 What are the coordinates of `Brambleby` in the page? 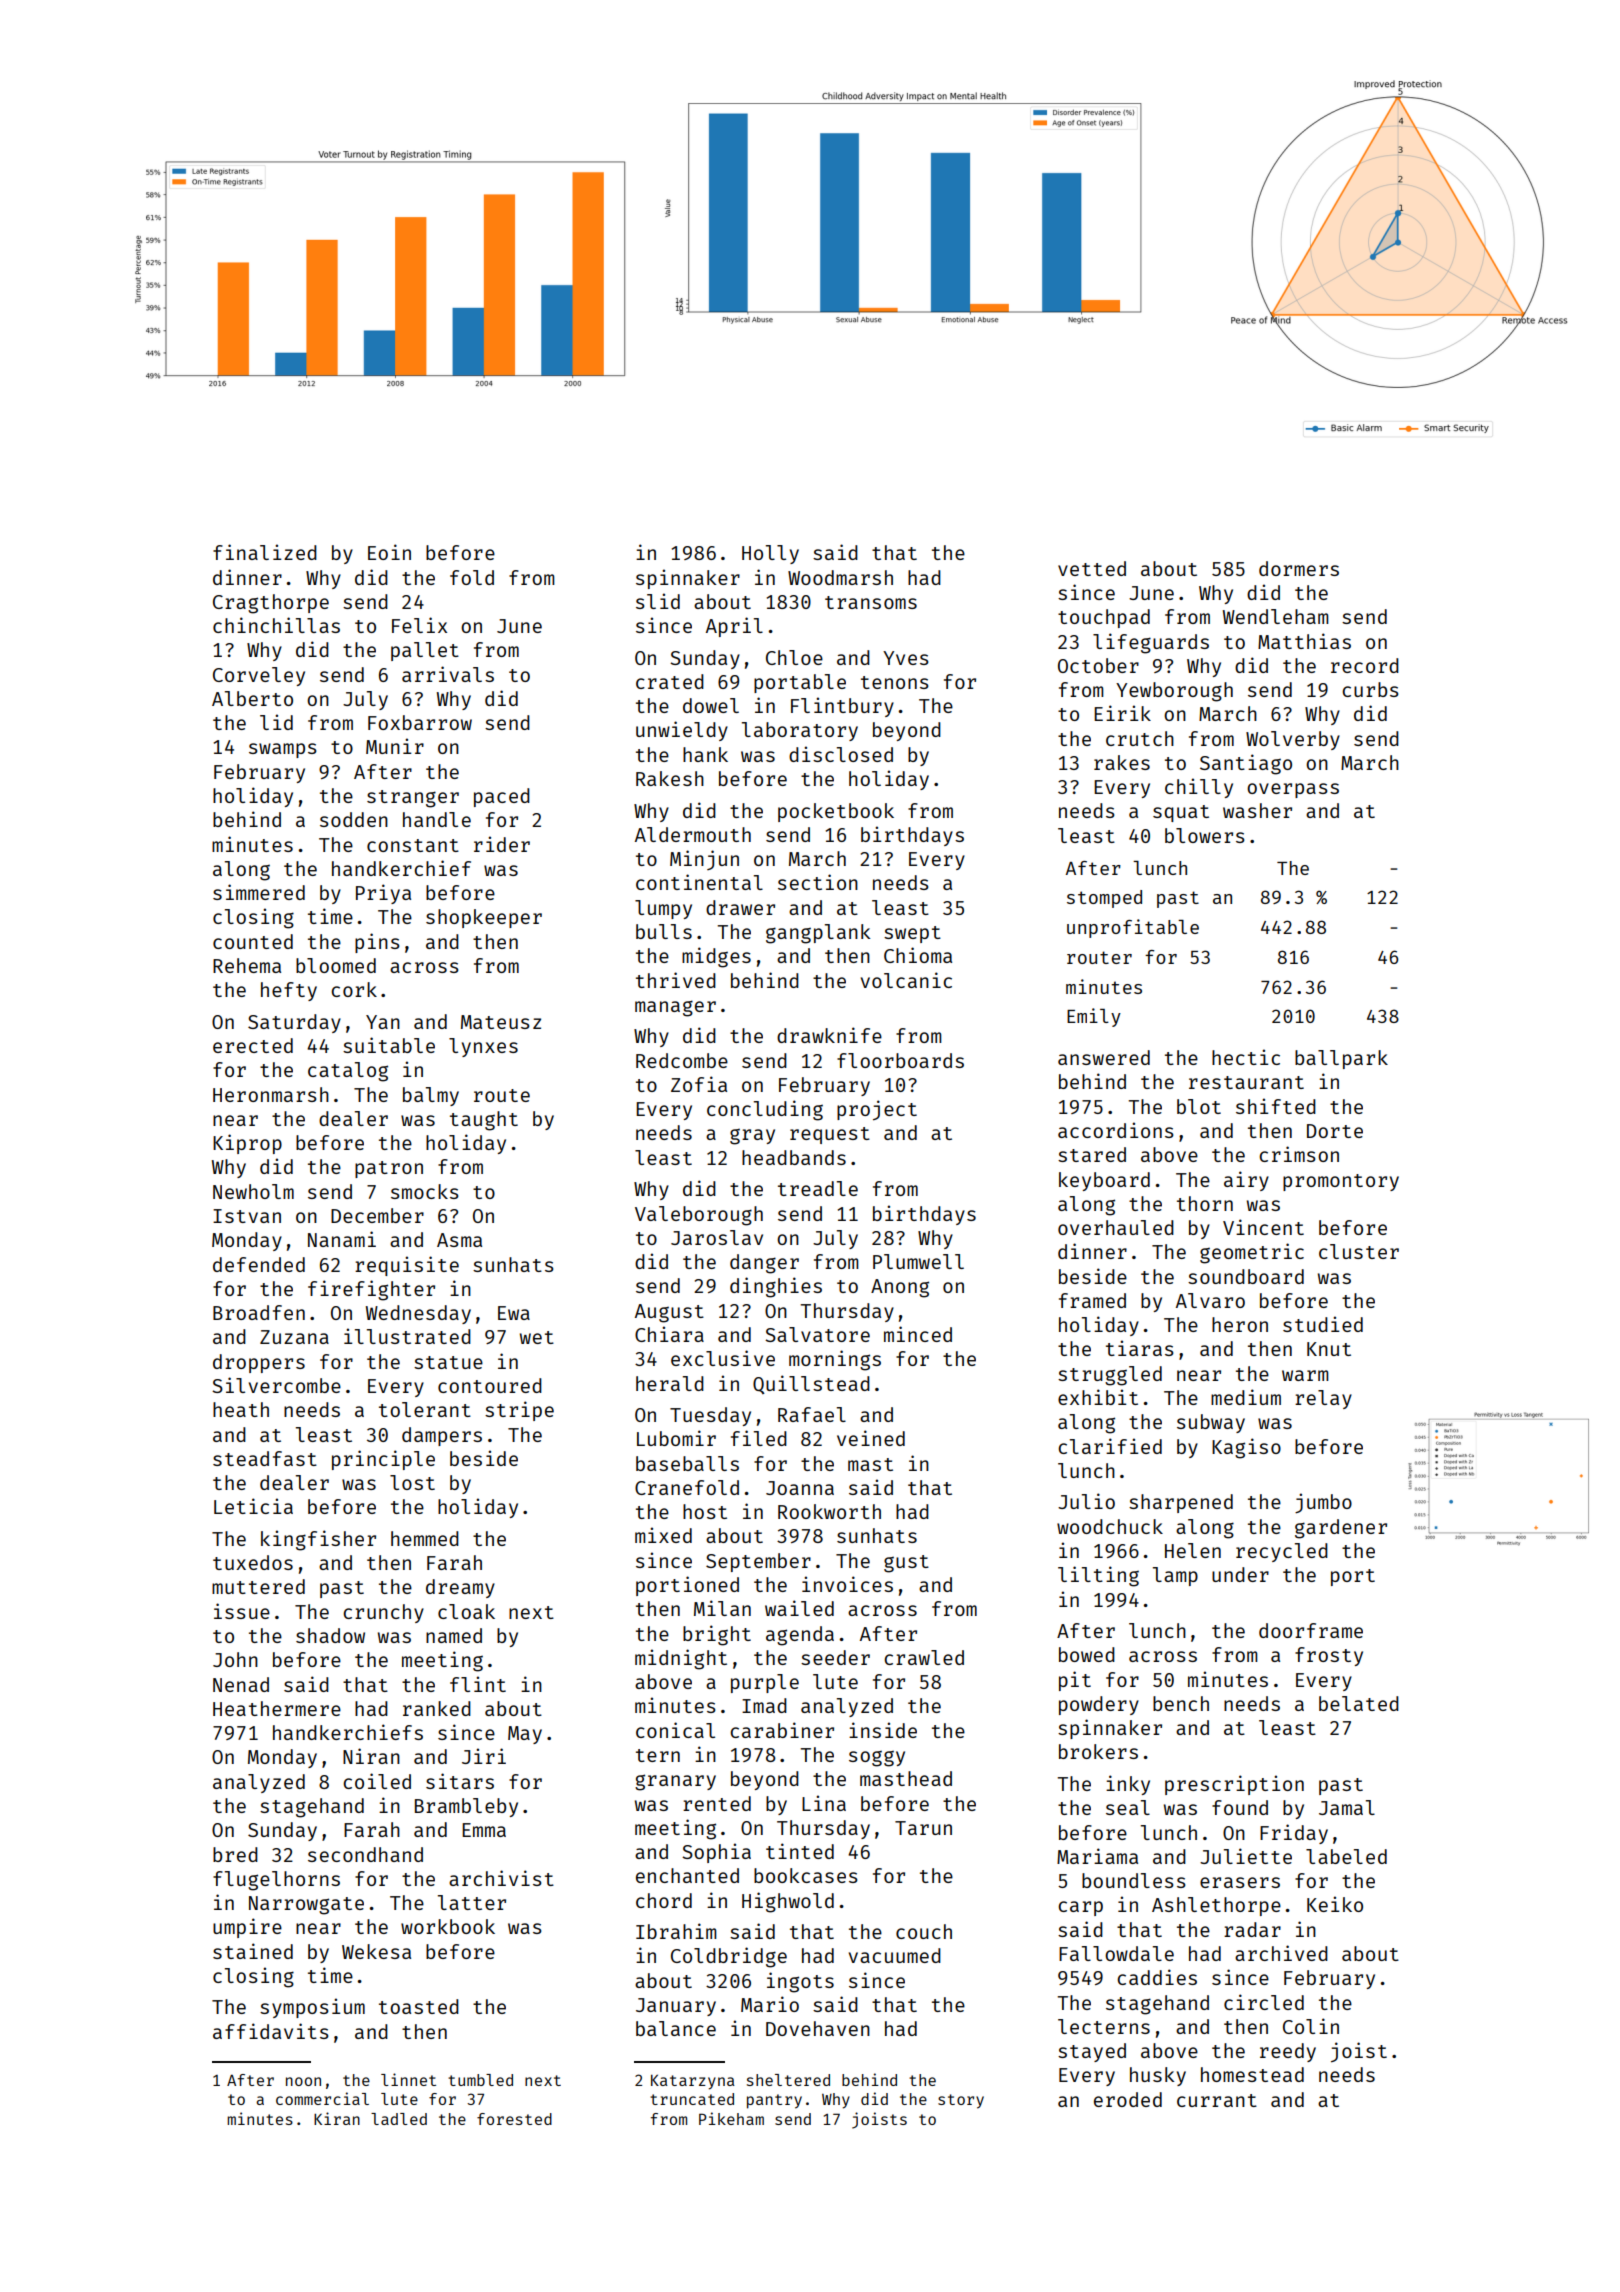 It's located at (466, 1807).
